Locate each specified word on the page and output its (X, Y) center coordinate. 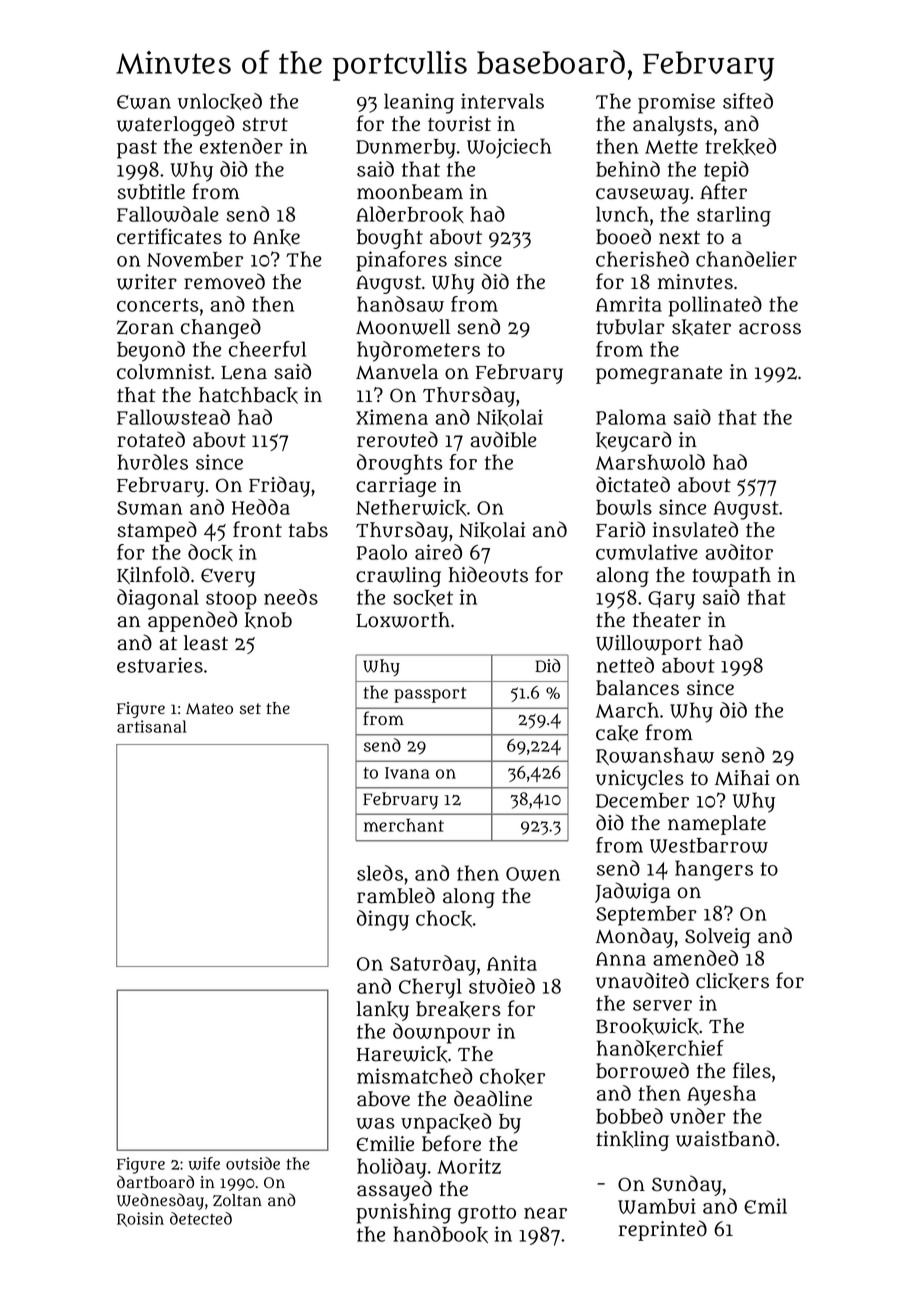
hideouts (488, 574)
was (375, 1123)
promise (676, 103)
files (752, 1070)
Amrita (629, 304)
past (137, 149)
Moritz (469, 1166)
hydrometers (418, 351)
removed (224, 281)
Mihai (742, 778)
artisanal (152, 726)
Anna (621, 959)
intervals (502, 101)
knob (268, 620)
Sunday (687, 1185)
